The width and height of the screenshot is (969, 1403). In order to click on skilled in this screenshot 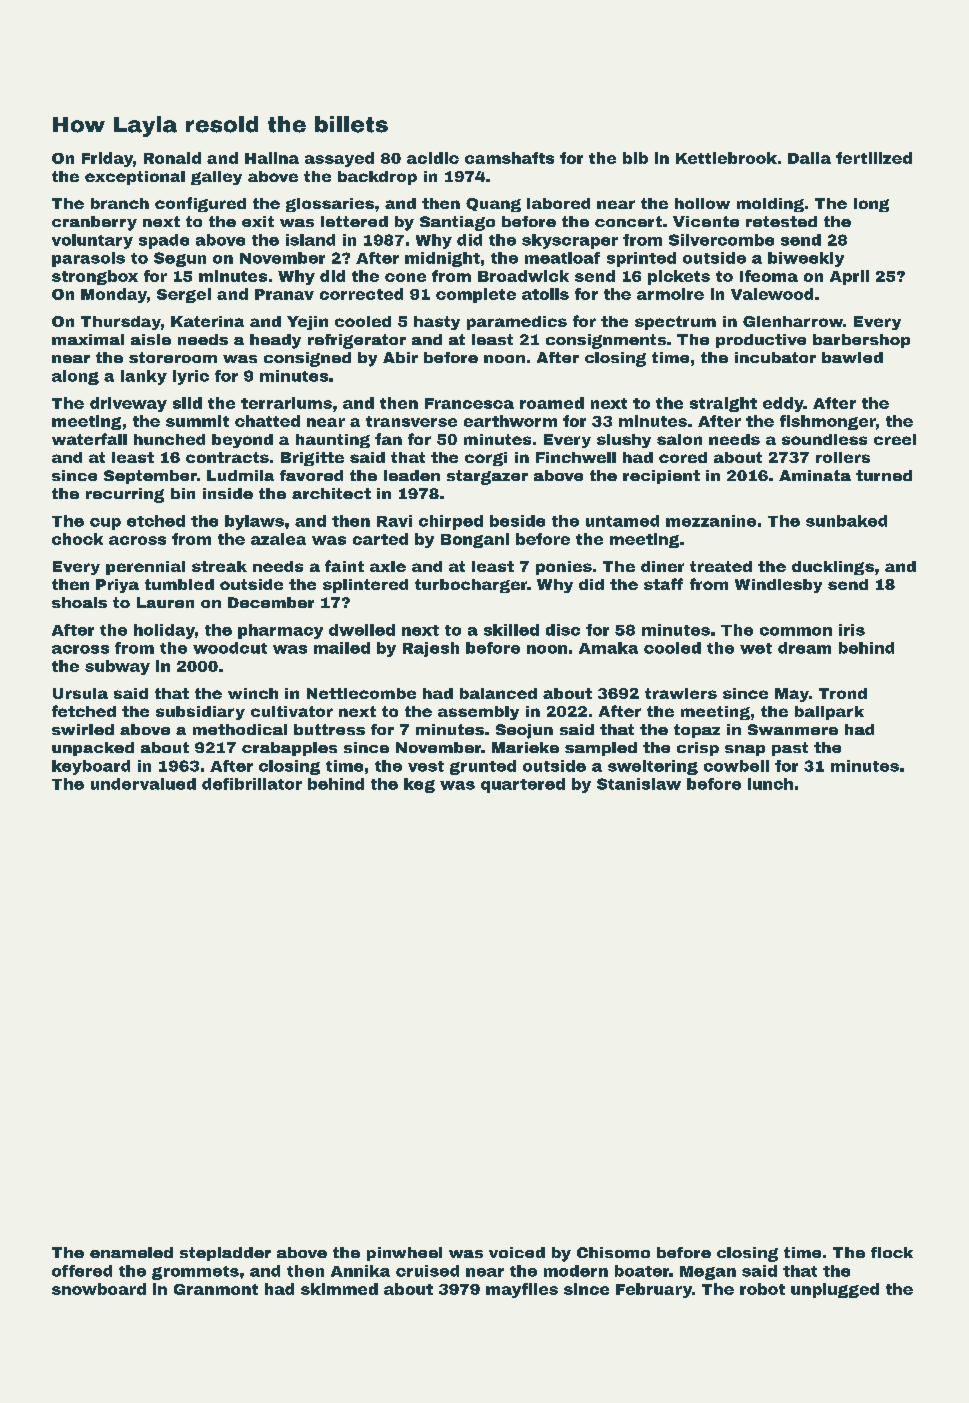, I will do `click(511, 630)`.
